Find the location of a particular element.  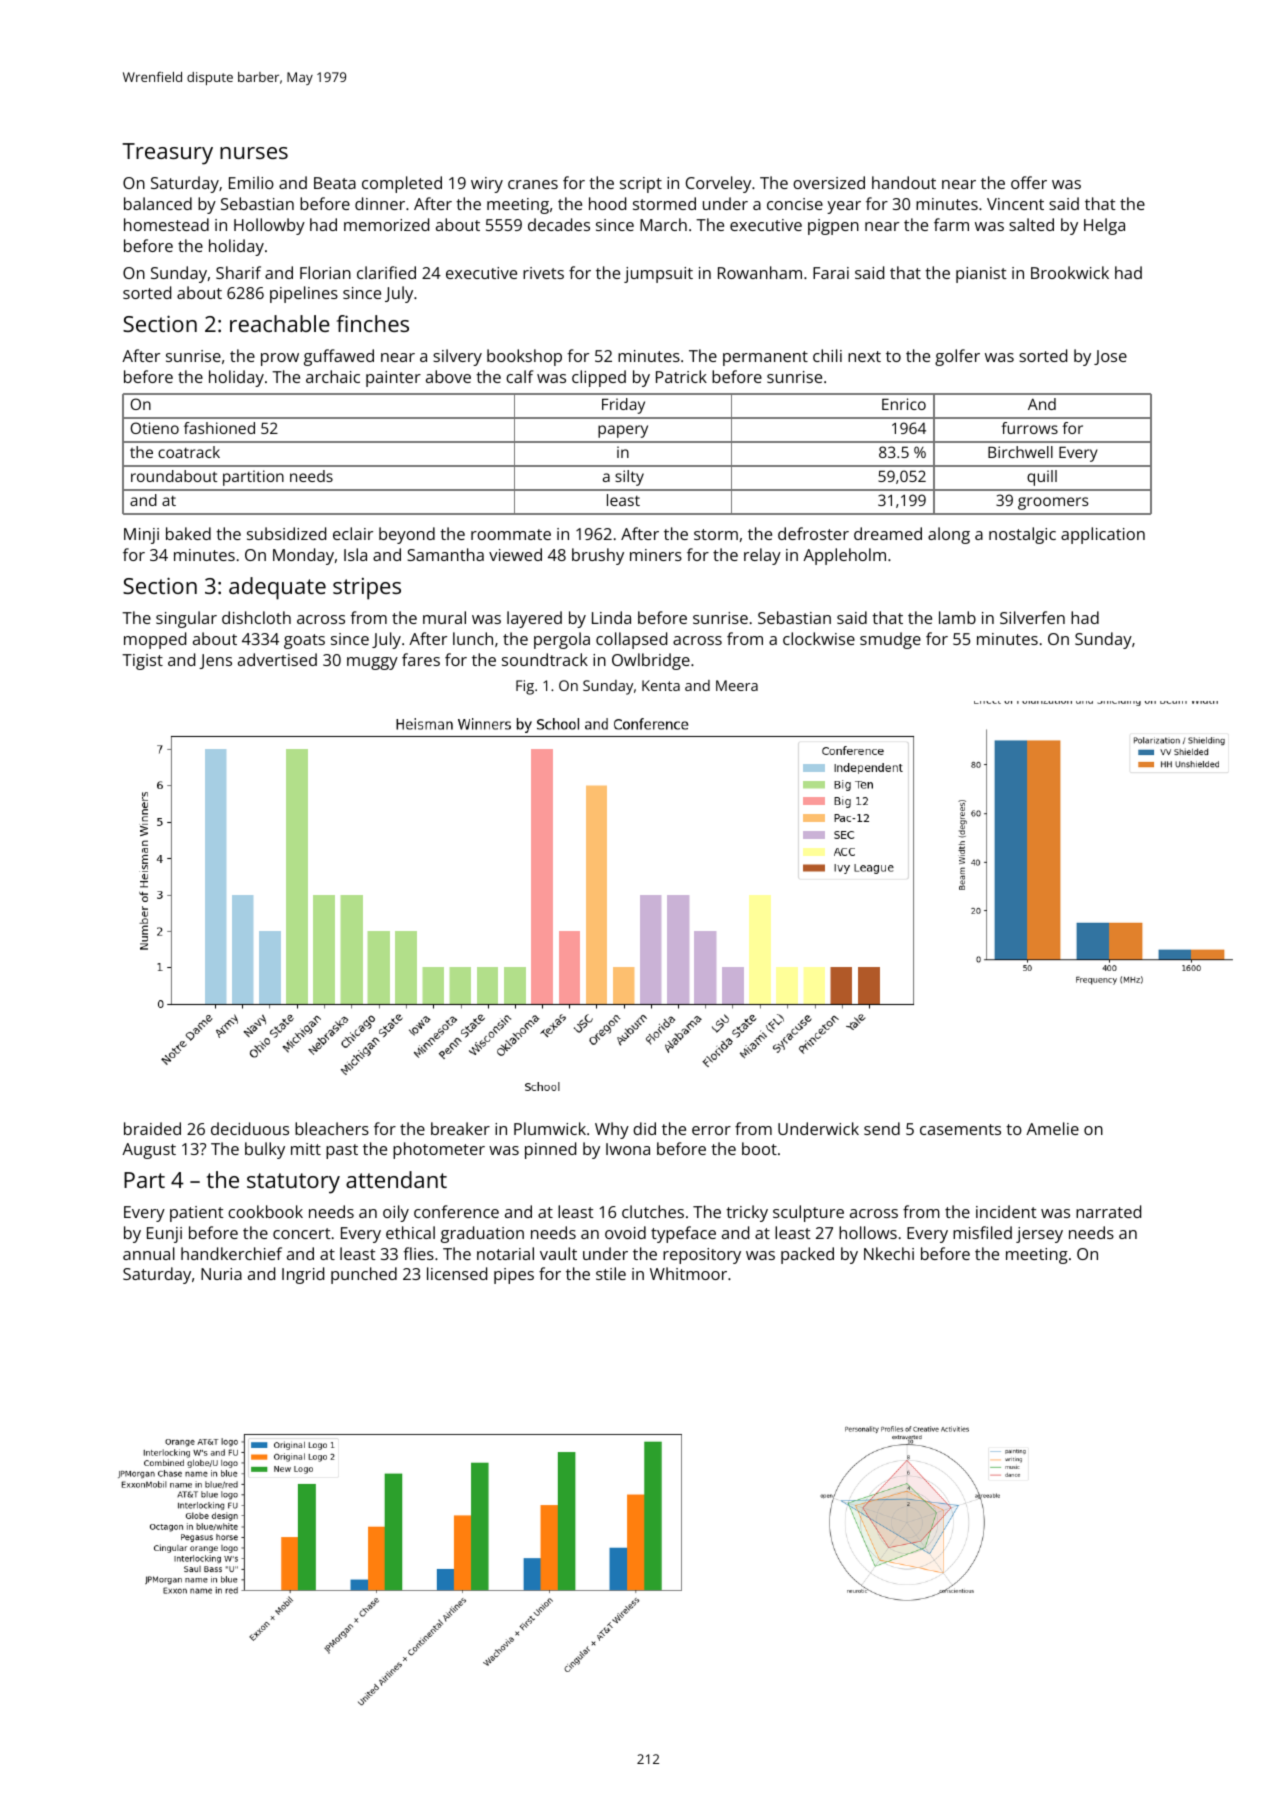

next is located at coordinates (864, 356).
